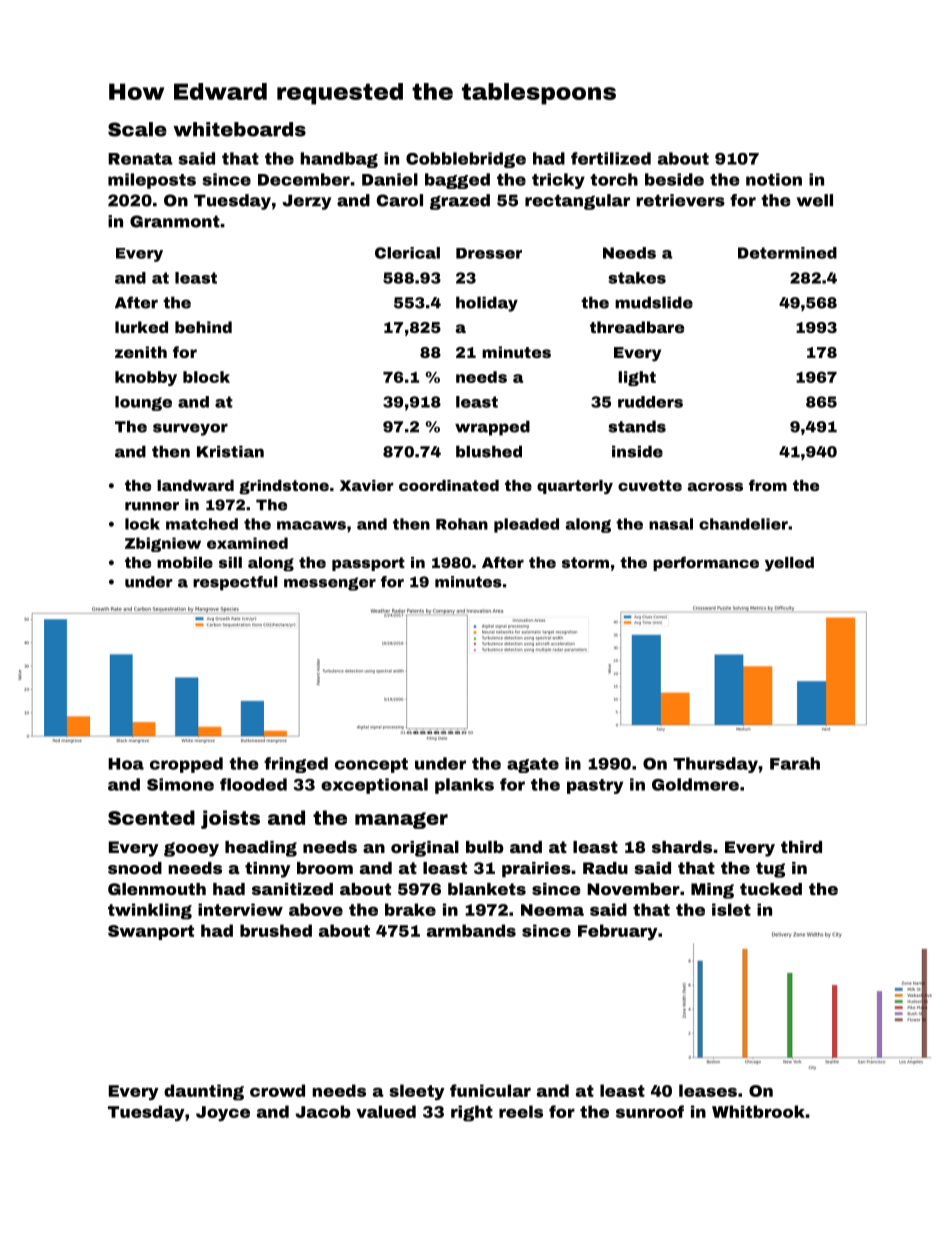  I want to click on wrapped, so click(492, 428).
